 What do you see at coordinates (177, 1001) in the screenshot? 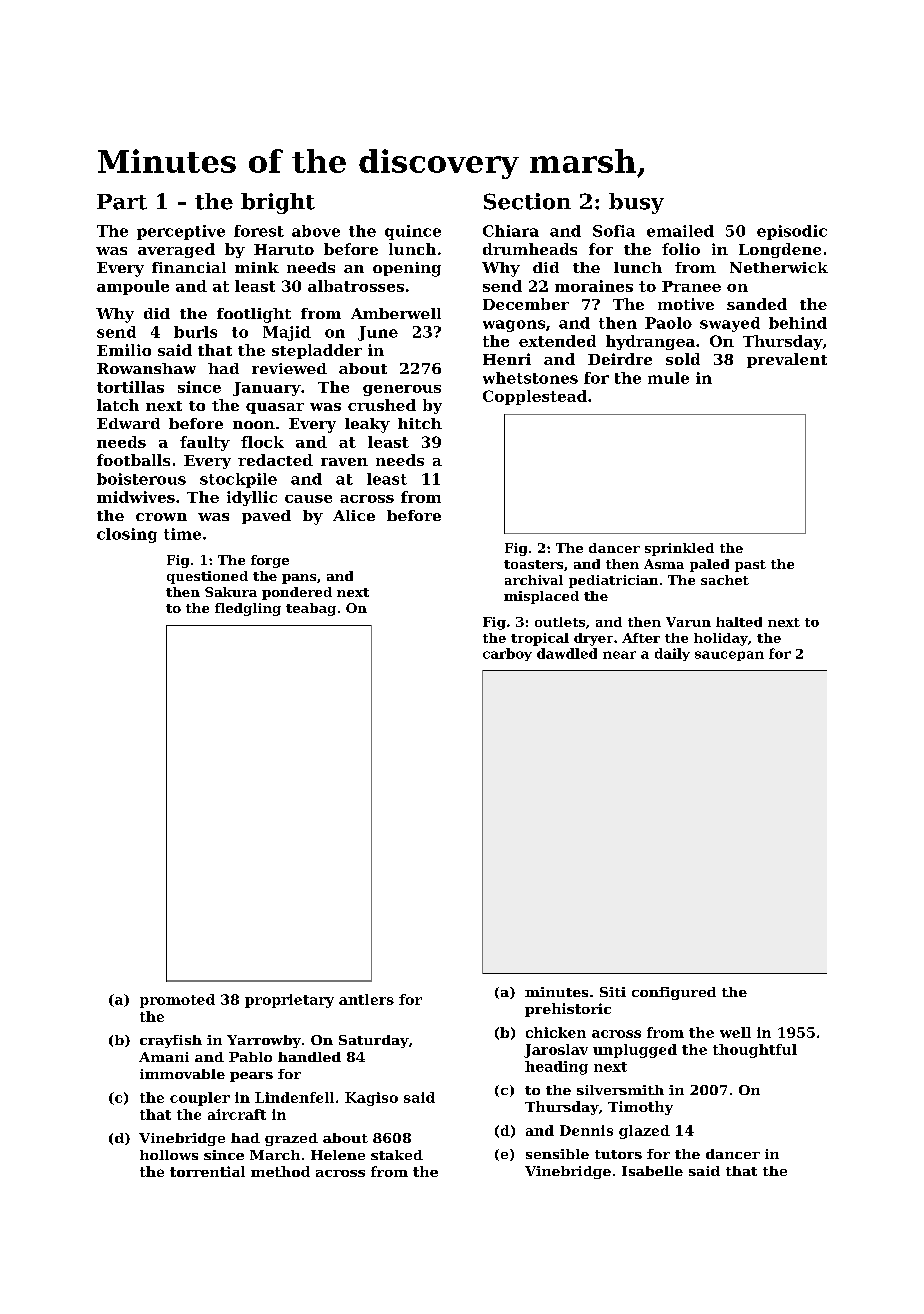
I see `promoted` at bounding box center [177, 1001].
